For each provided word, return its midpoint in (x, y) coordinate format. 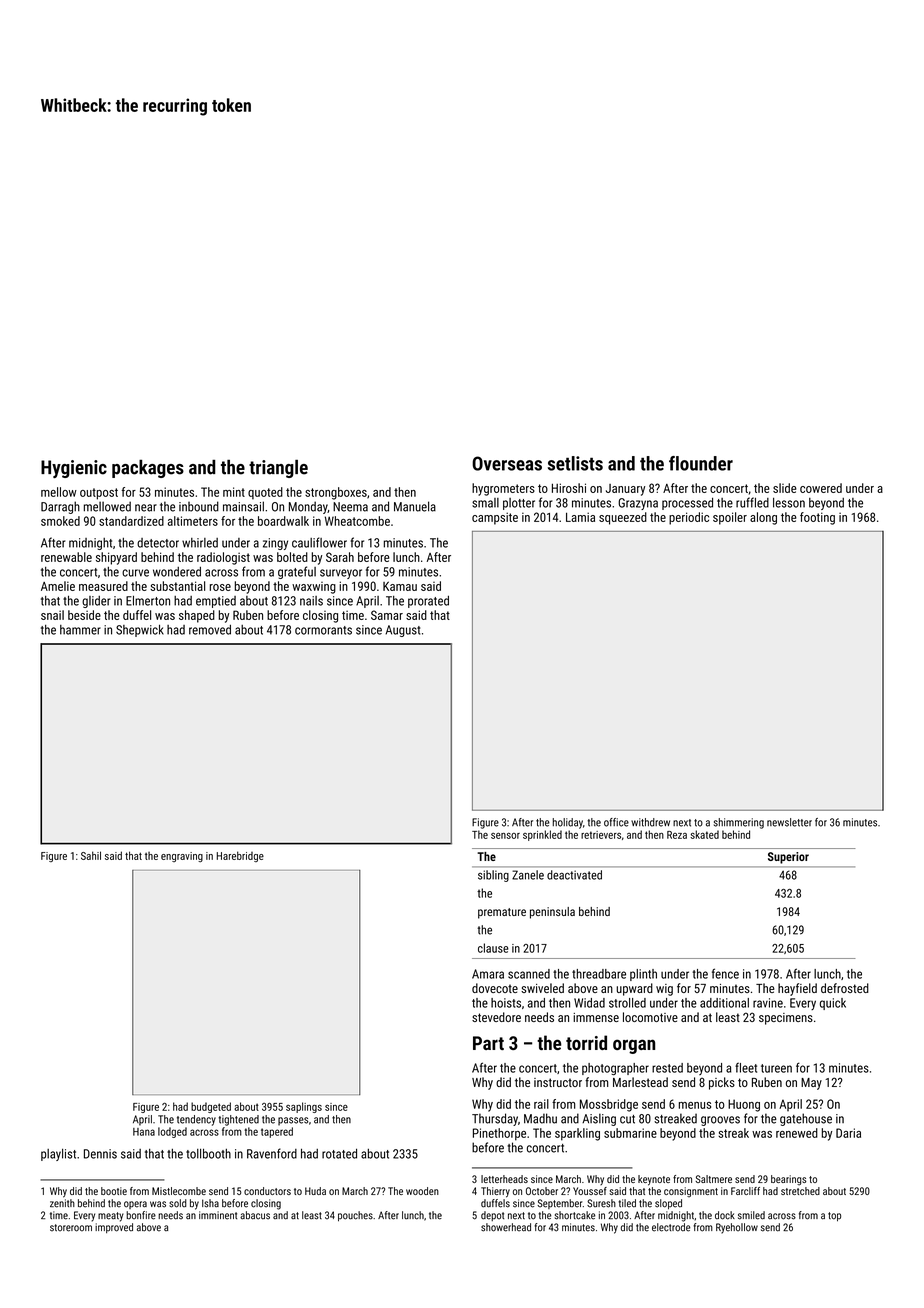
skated (704, 834)
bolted (292, 557)
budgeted (211, 1107)
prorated (428, 602)
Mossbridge (609, 1105)
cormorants (323, 630)
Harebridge (240, 856)
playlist (58, 1155)
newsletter (789, 822)
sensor (505, 835)
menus (695, 1105)
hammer (80, 630)
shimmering (739, 823)
